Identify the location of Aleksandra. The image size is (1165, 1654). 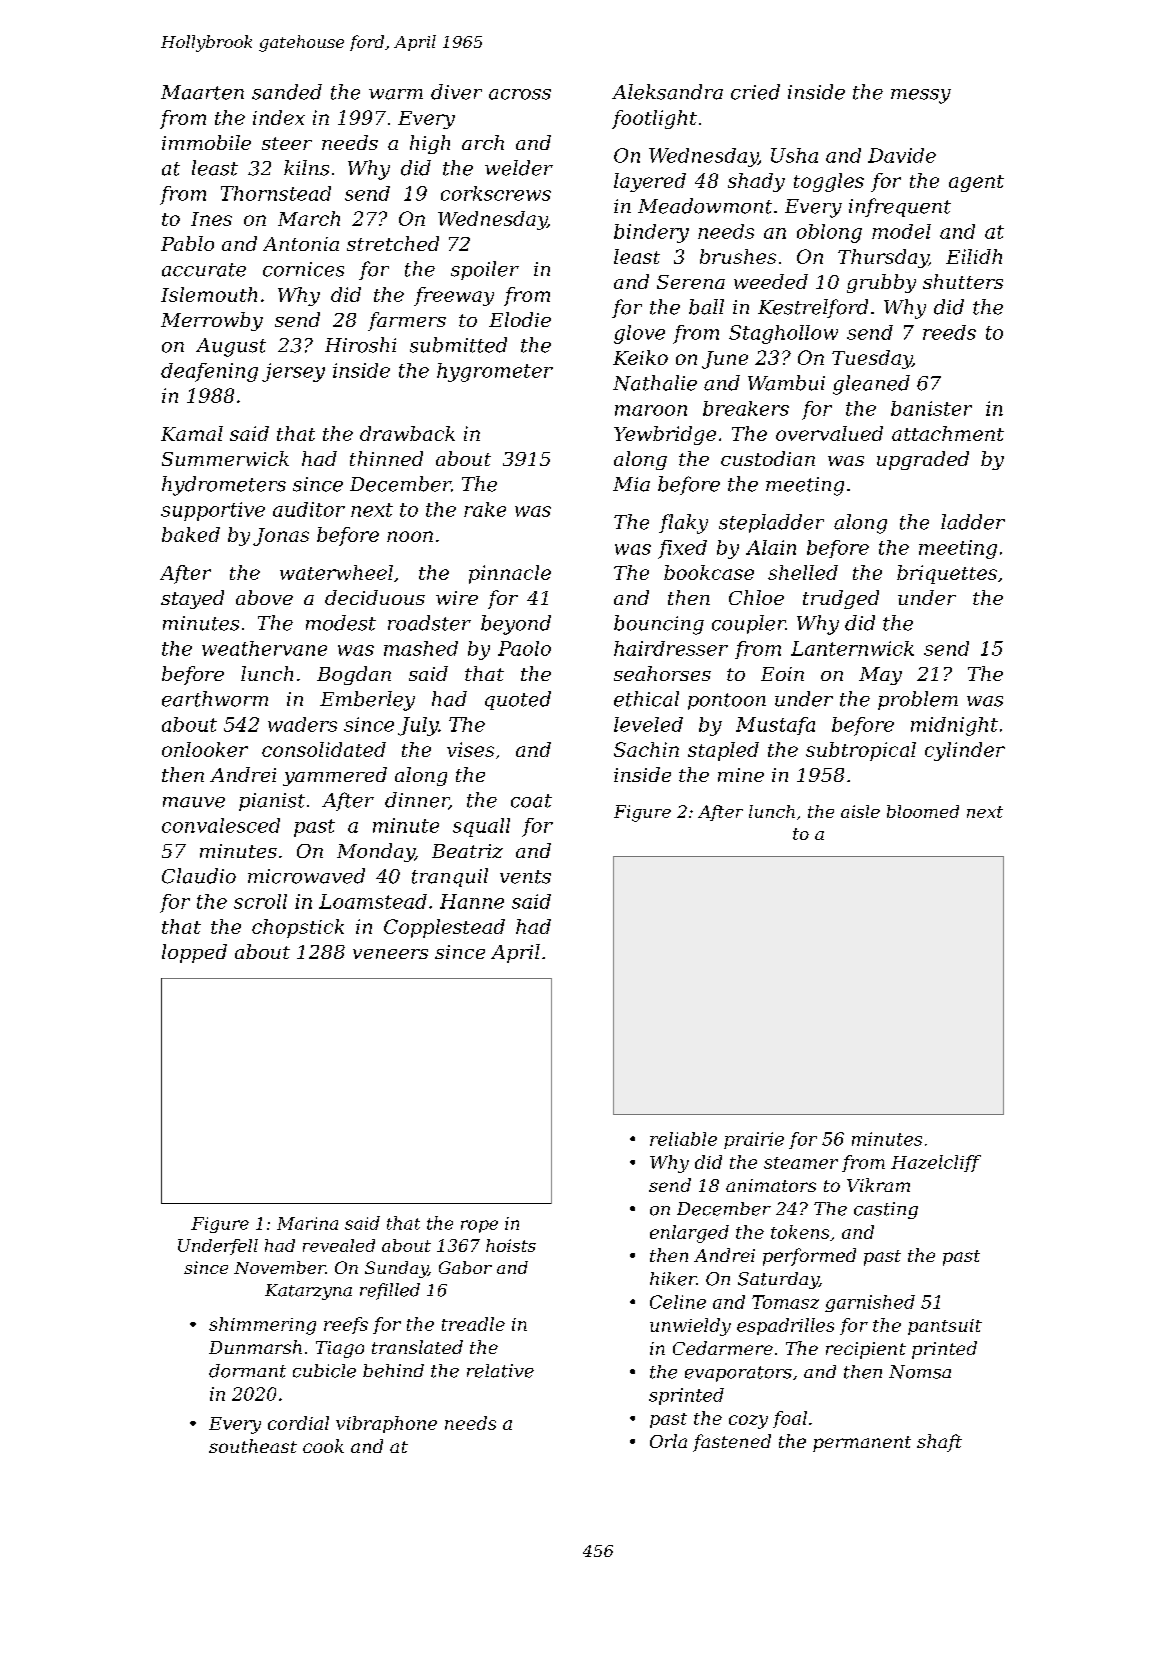
(667, 92).
